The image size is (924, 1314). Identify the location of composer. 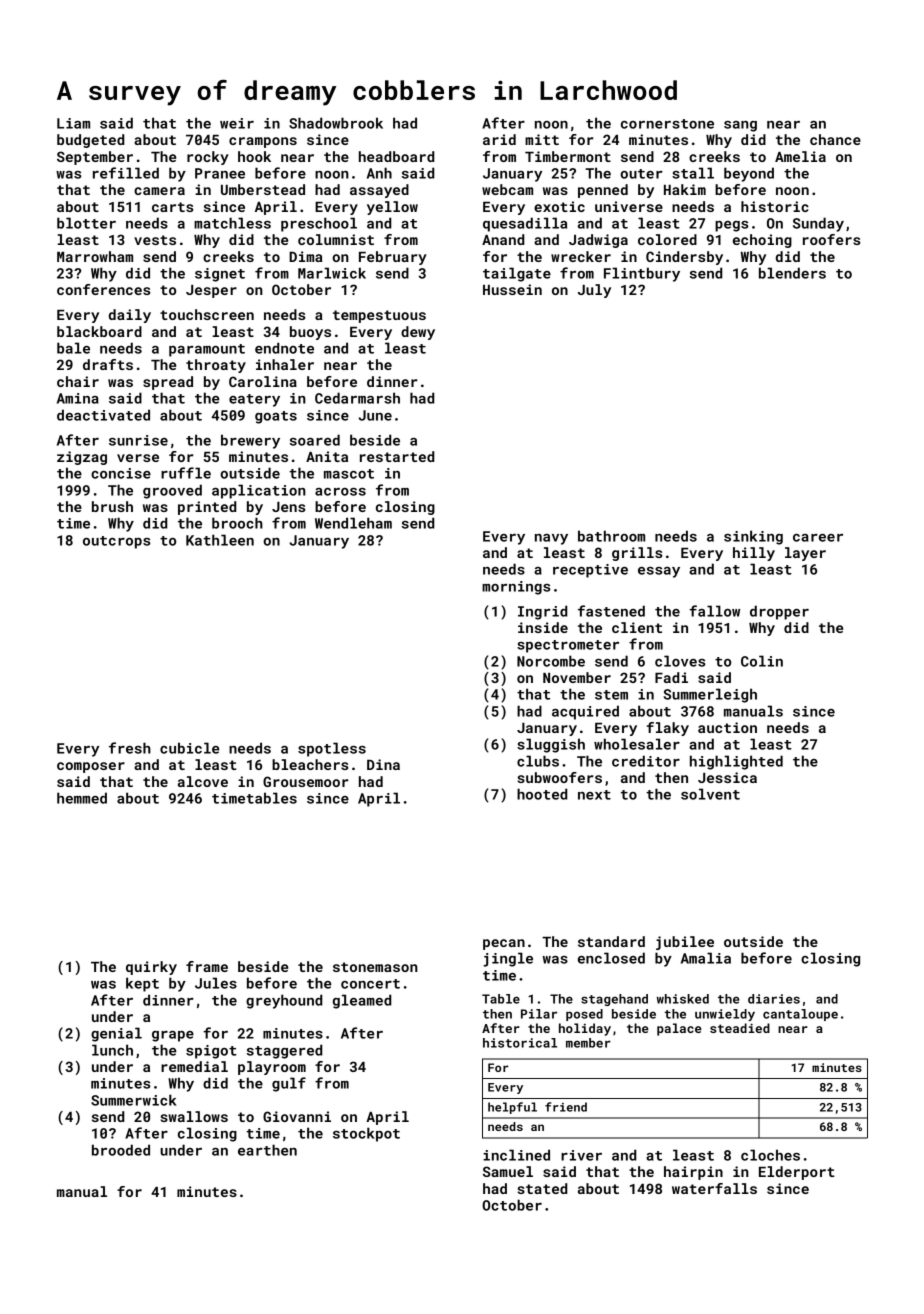
(91, 767).
